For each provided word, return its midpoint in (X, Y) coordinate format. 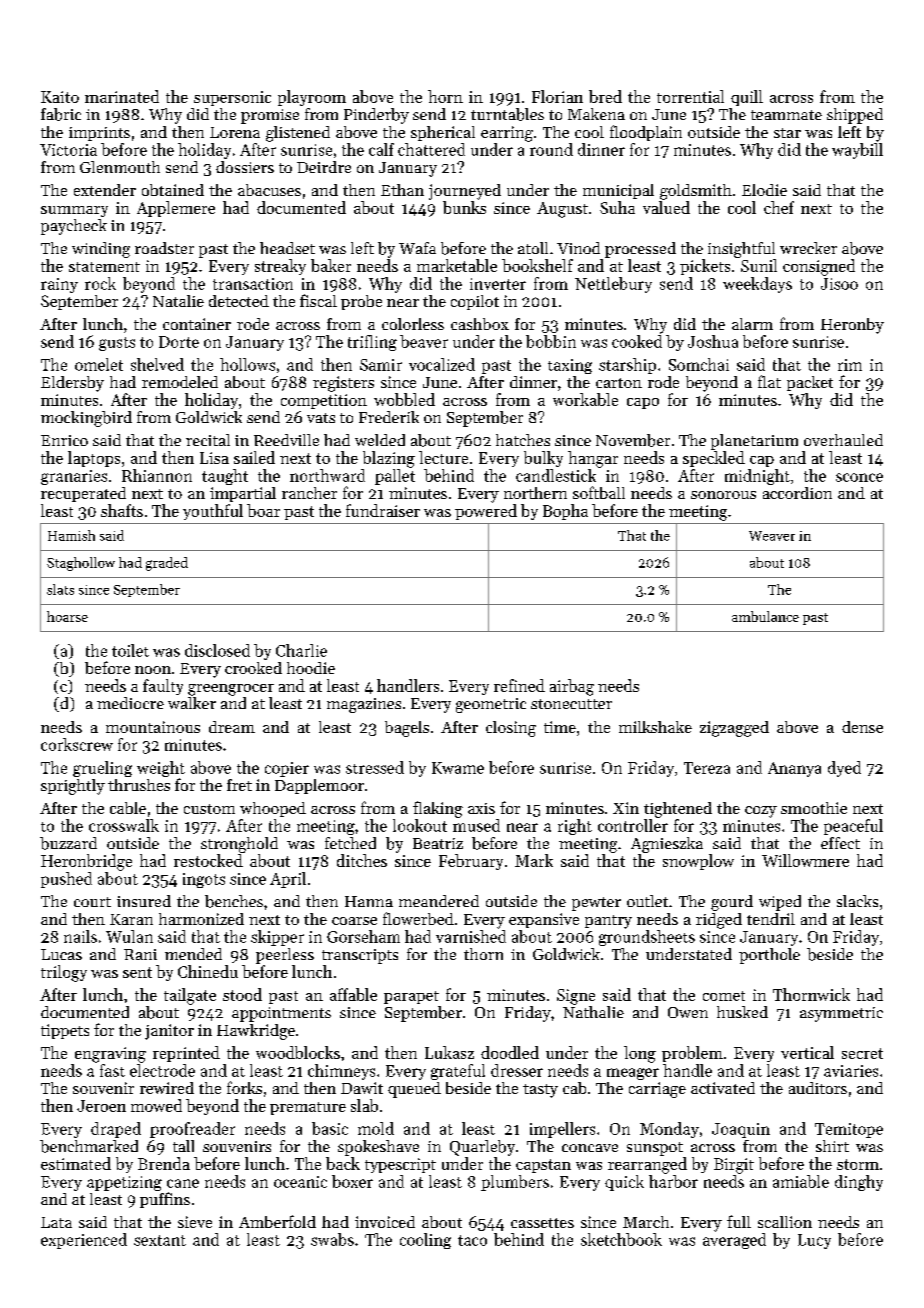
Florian (557, 96)
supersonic (232, 98)
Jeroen (101, 1106)
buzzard (68, 843)
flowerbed (418, 918)
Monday (669, 1130)
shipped (855, 116)
